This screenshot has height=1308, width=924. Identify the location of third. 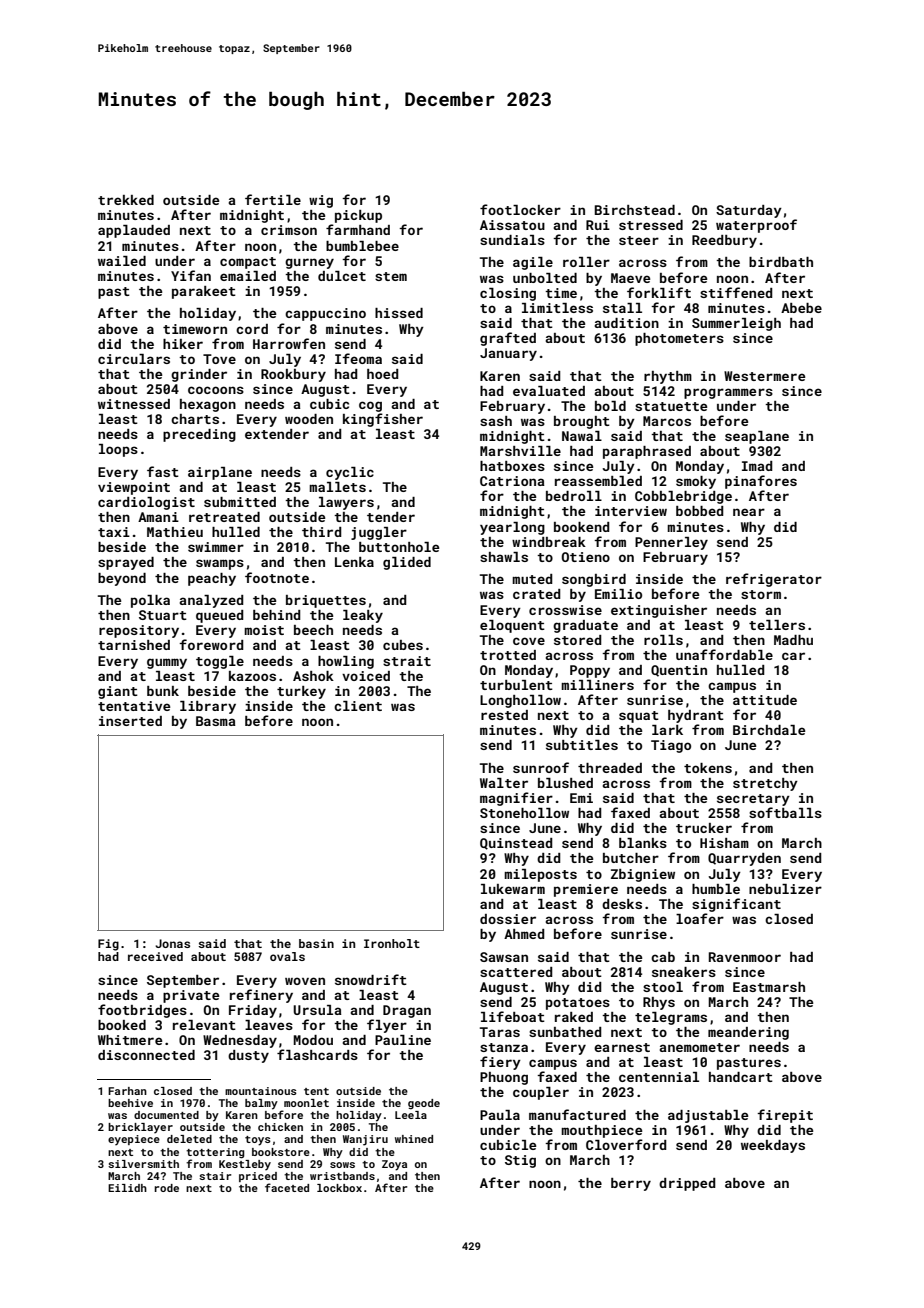
(322, 532).
